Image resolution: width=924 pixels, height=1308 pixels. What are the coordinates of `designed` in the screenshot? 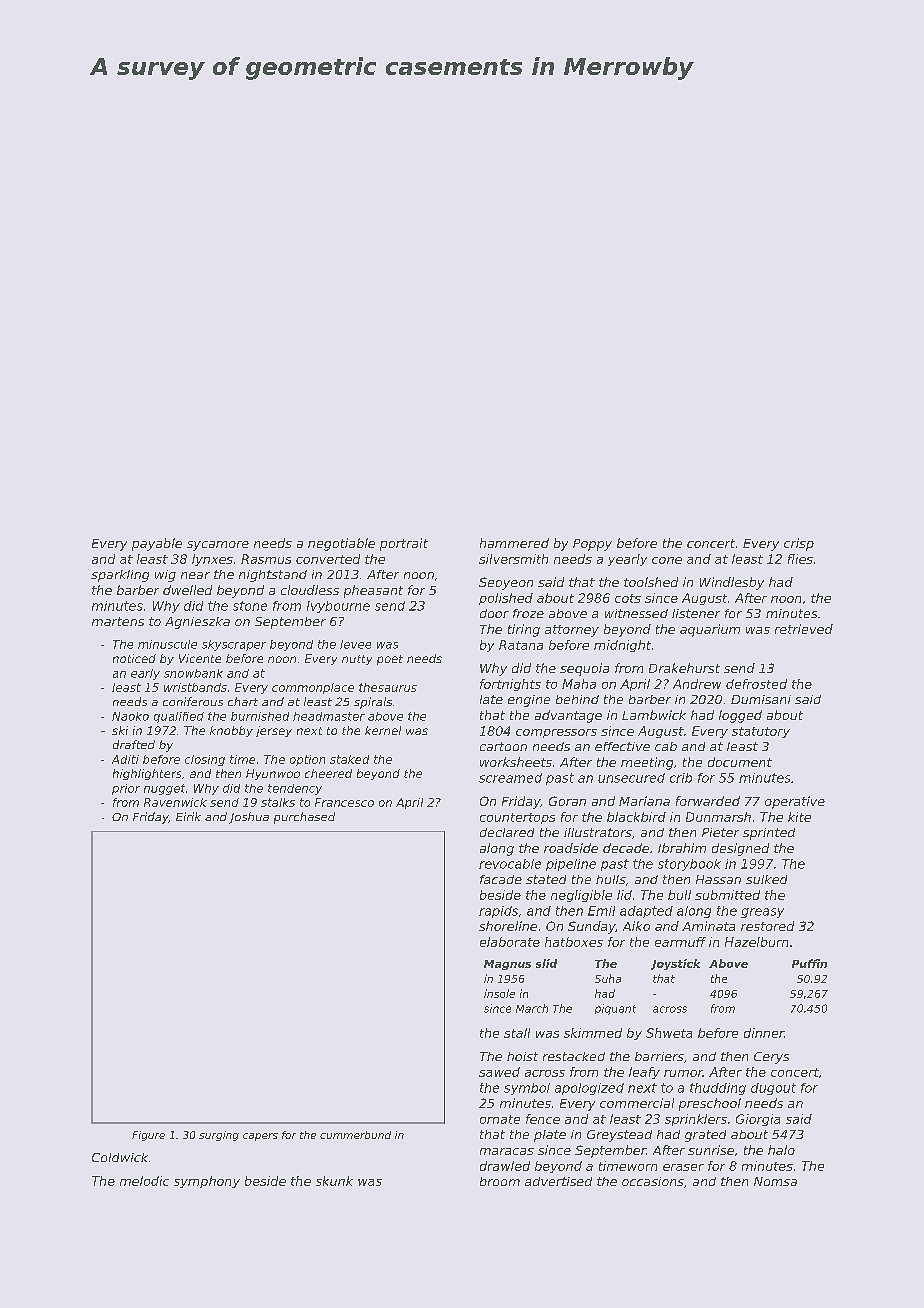 It's located at (740, 849).
